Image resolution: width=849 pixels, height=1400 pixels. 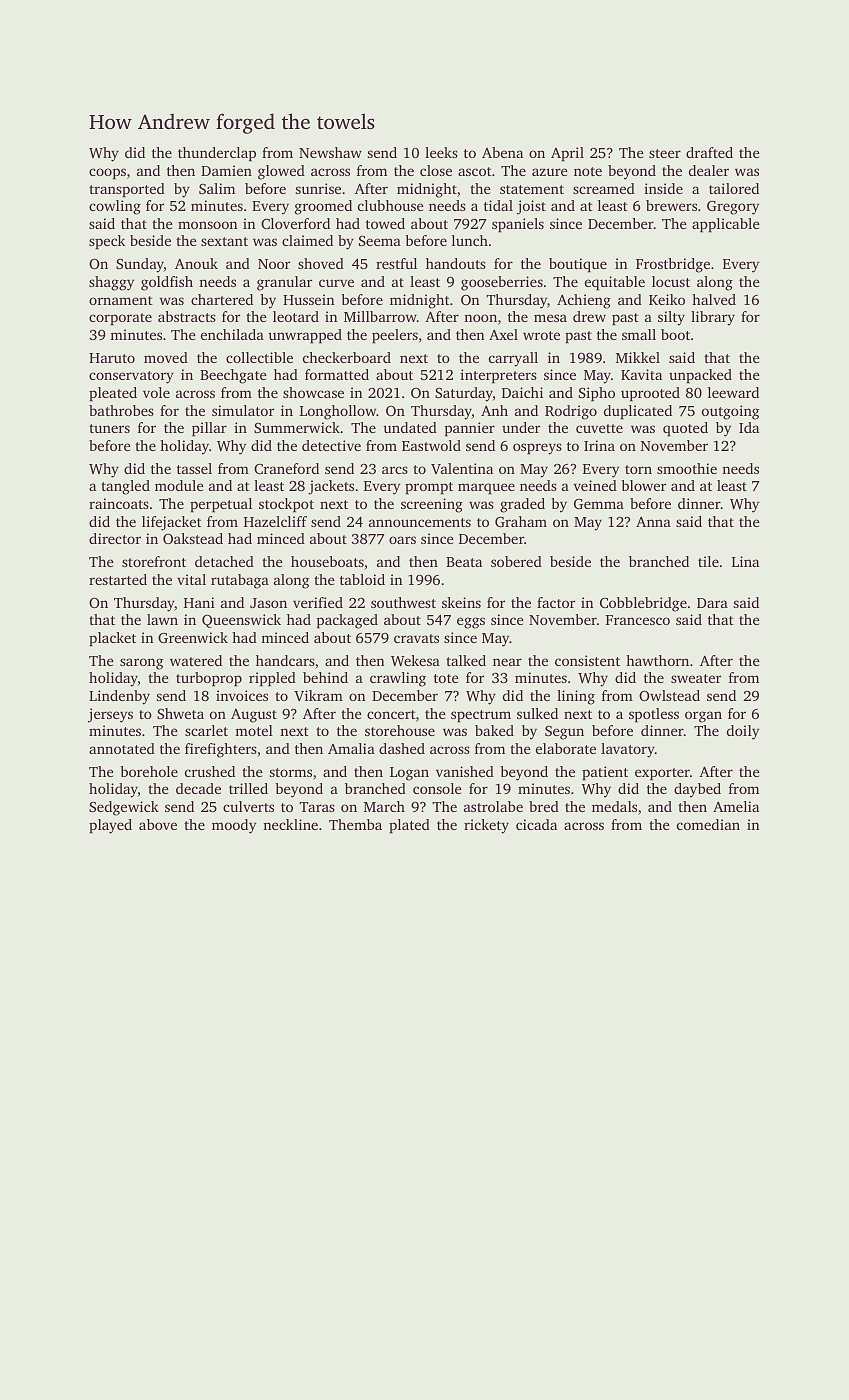 I want to click on tailored, so click(x=734, y=188).
